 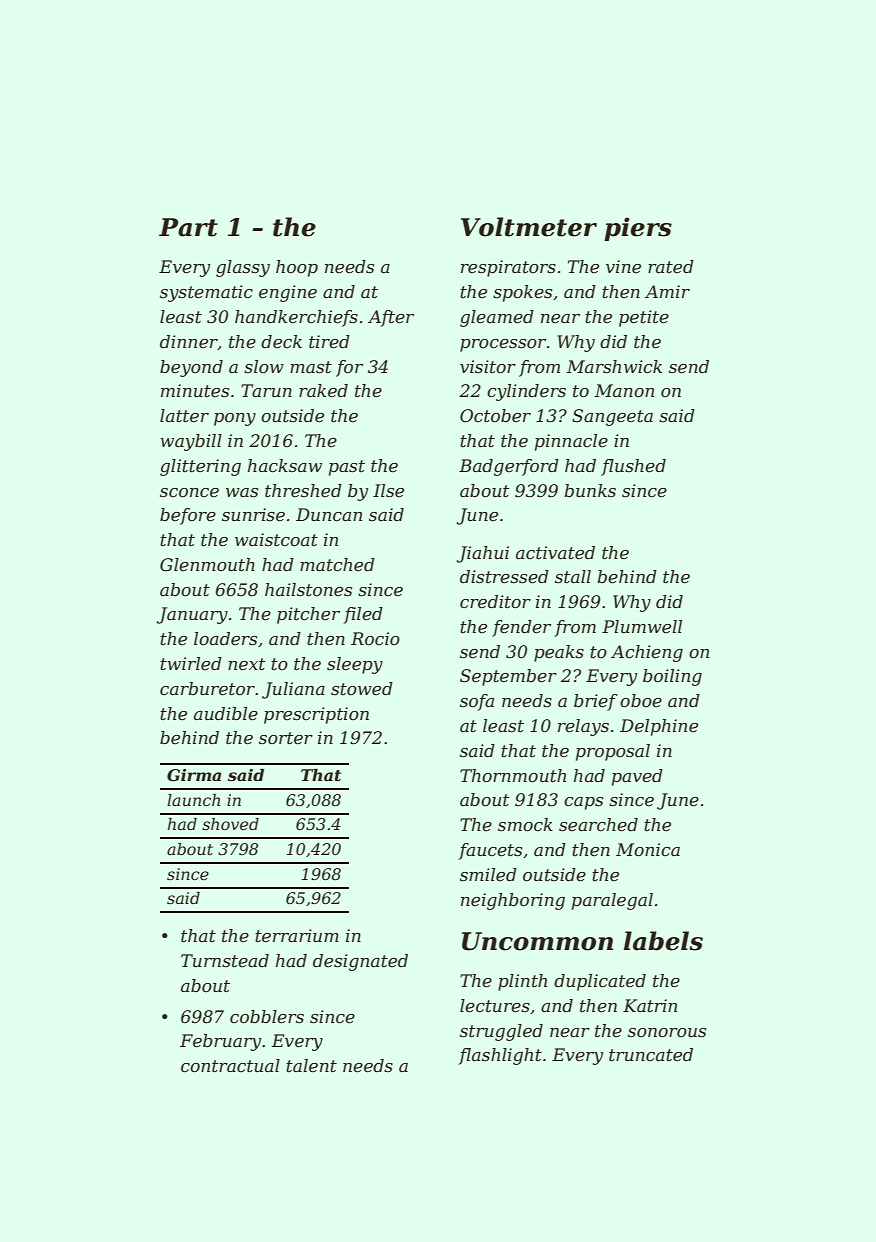 What do you see at coordinates (638, 229) in the screenshot?
I see `piers` at bounding box center [638, 229].
